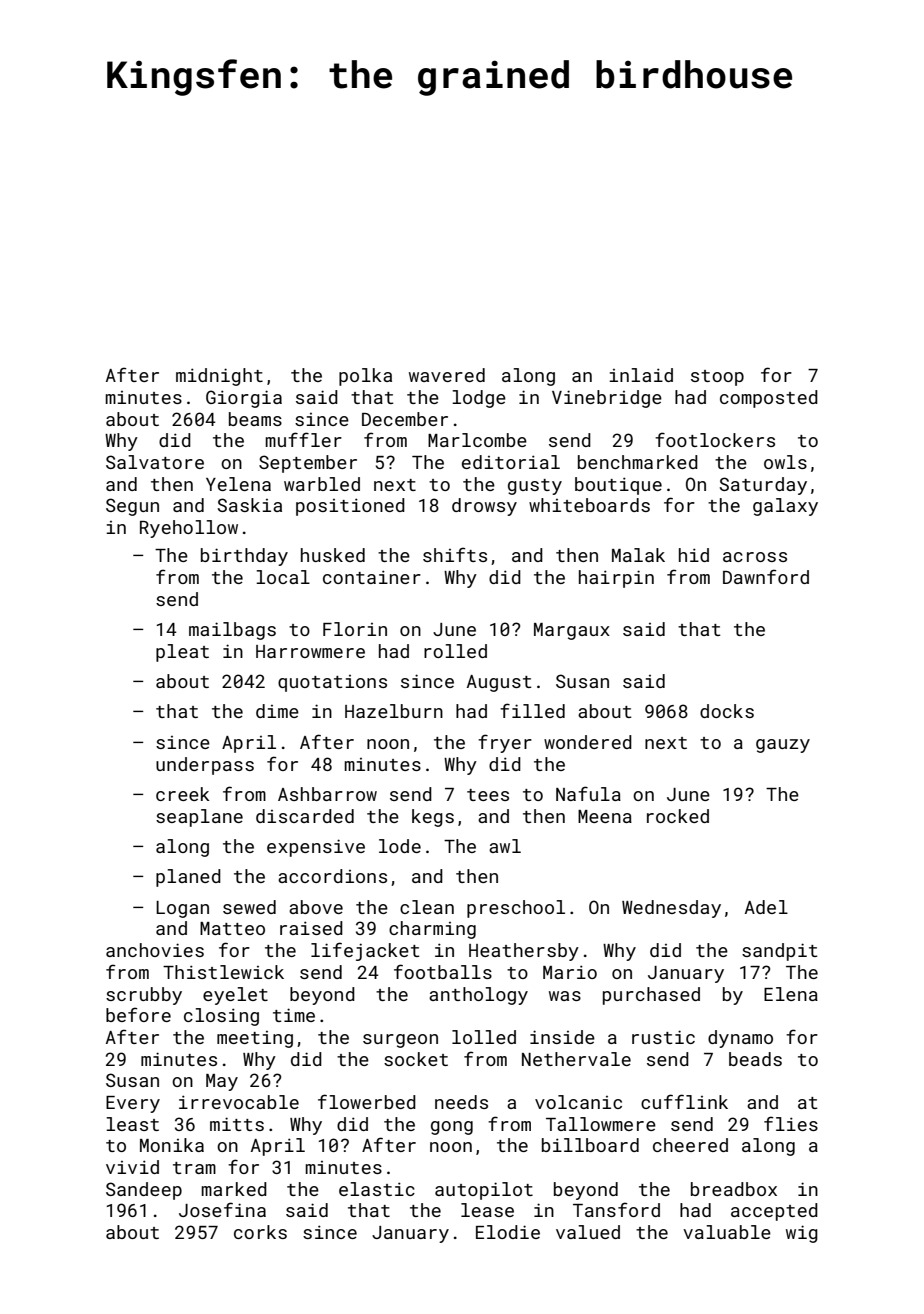  What do you see at coordinates (783, 746) in the image?
I see `gauzy` at bounding box center [783, 746].
